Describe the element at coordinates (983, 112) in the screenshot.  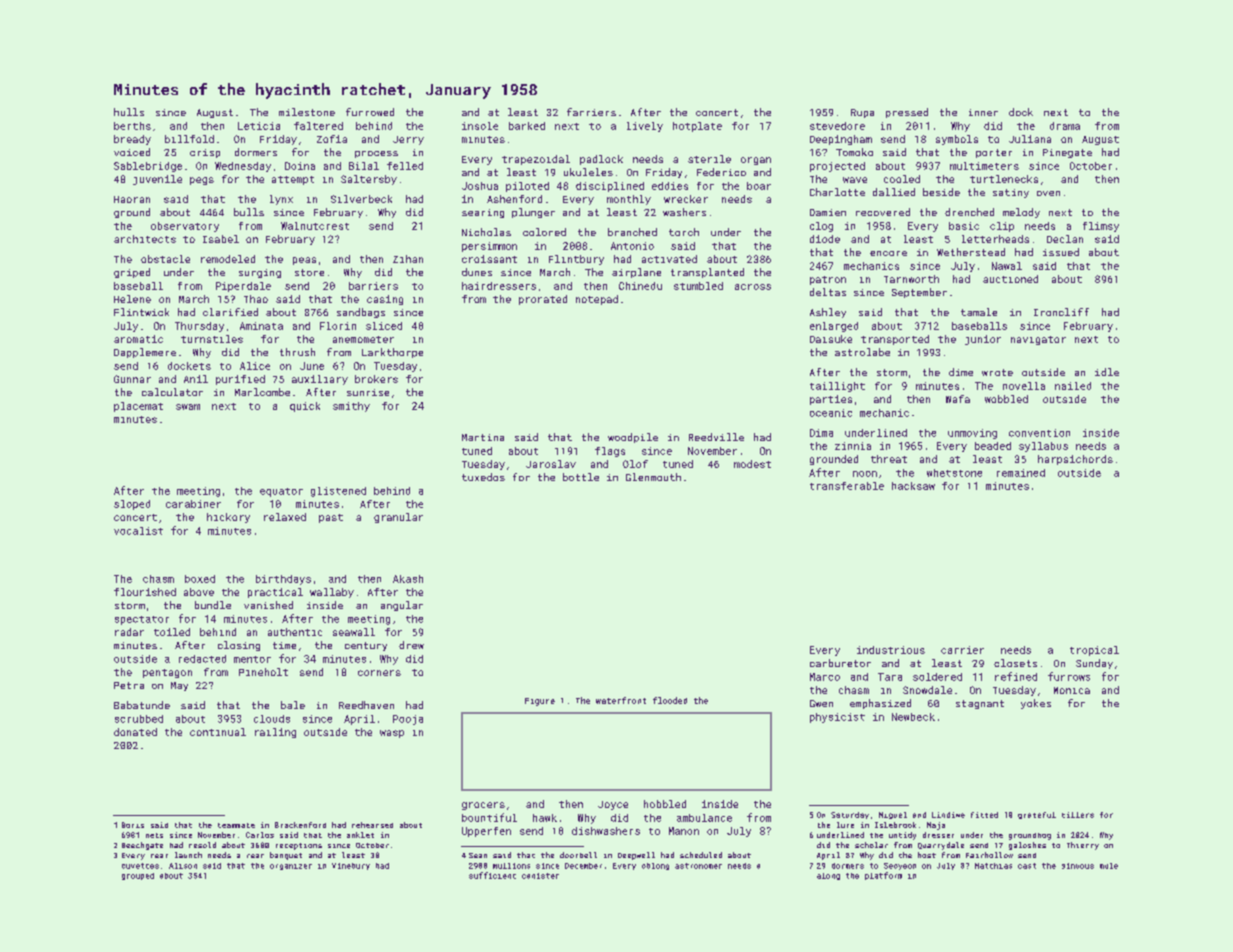
I see `inner` at that location.
